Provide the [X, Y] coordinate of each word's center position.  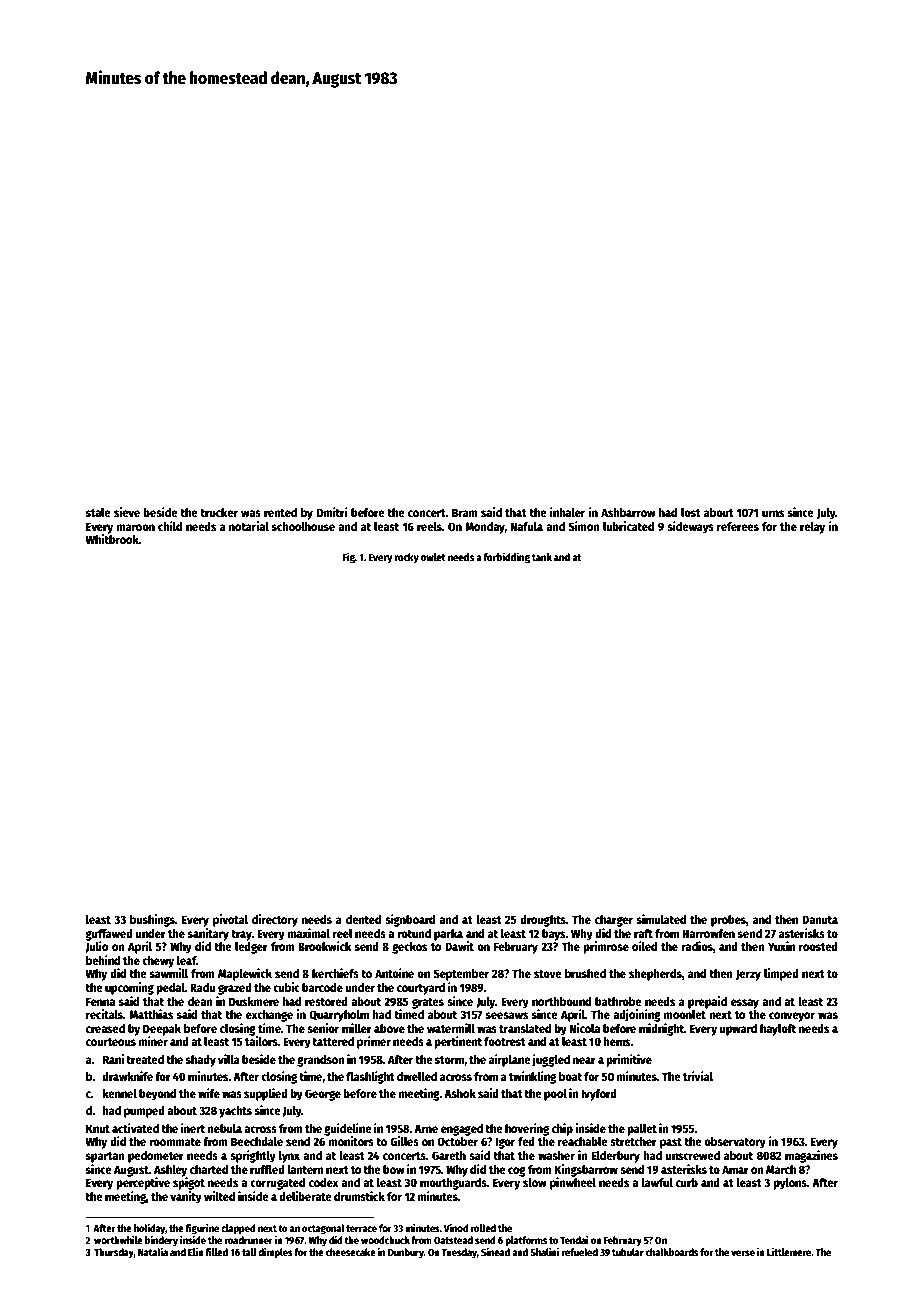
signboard [410, 920]
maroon [136, 527]
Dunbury [406, 1253]
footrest [505, 1041]
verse [743, 1253]
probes [728, 921]
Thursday [114, 1253]
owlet [433, 557]
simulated [661, 919]
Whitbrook [112, 539]
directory [275, 920]
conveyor [792, 1017]
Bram [465, 512]
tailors [261, 1041]
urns [773, 513]
